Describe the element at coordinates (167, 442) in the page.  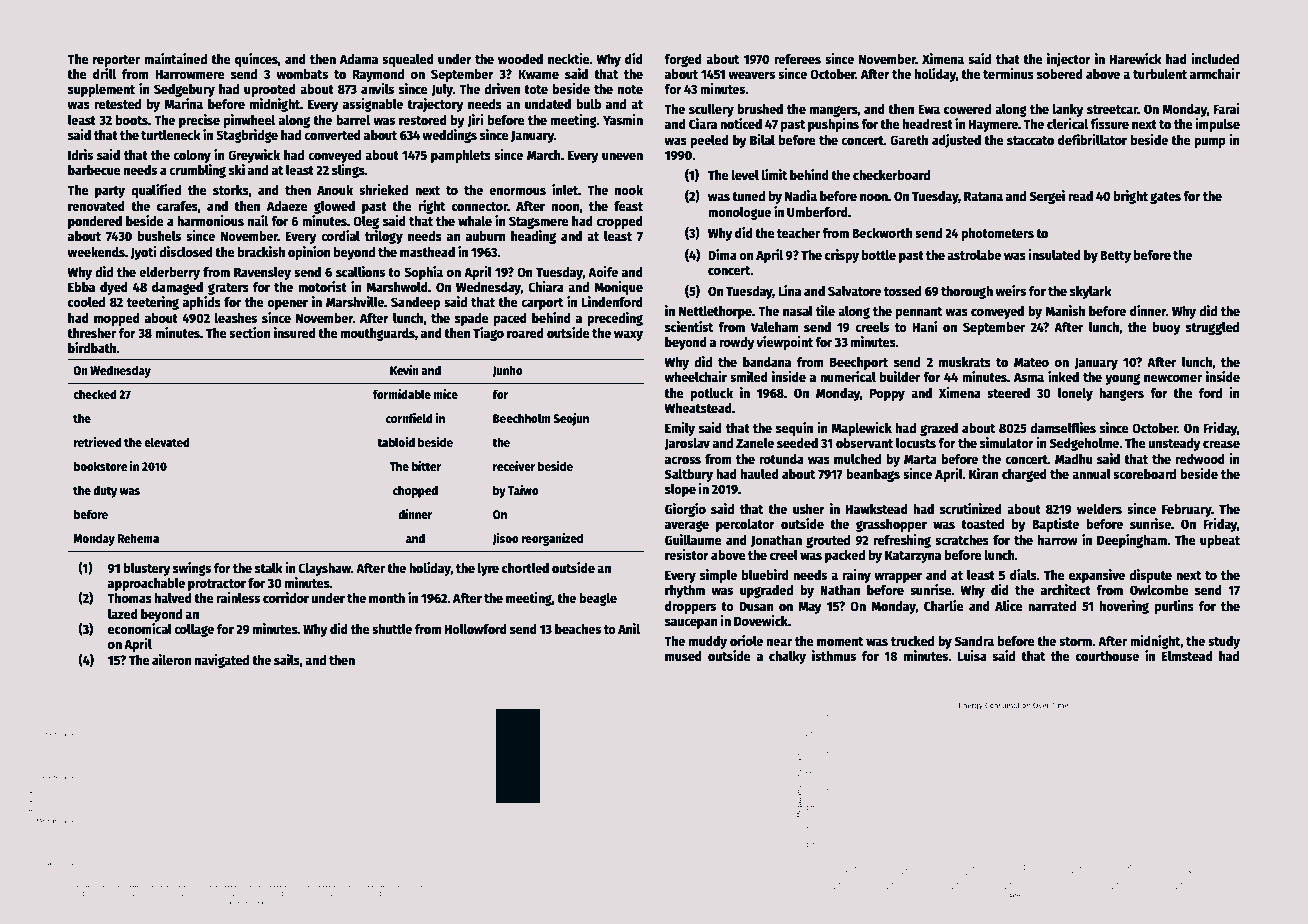
I see `elevated` at that location.
